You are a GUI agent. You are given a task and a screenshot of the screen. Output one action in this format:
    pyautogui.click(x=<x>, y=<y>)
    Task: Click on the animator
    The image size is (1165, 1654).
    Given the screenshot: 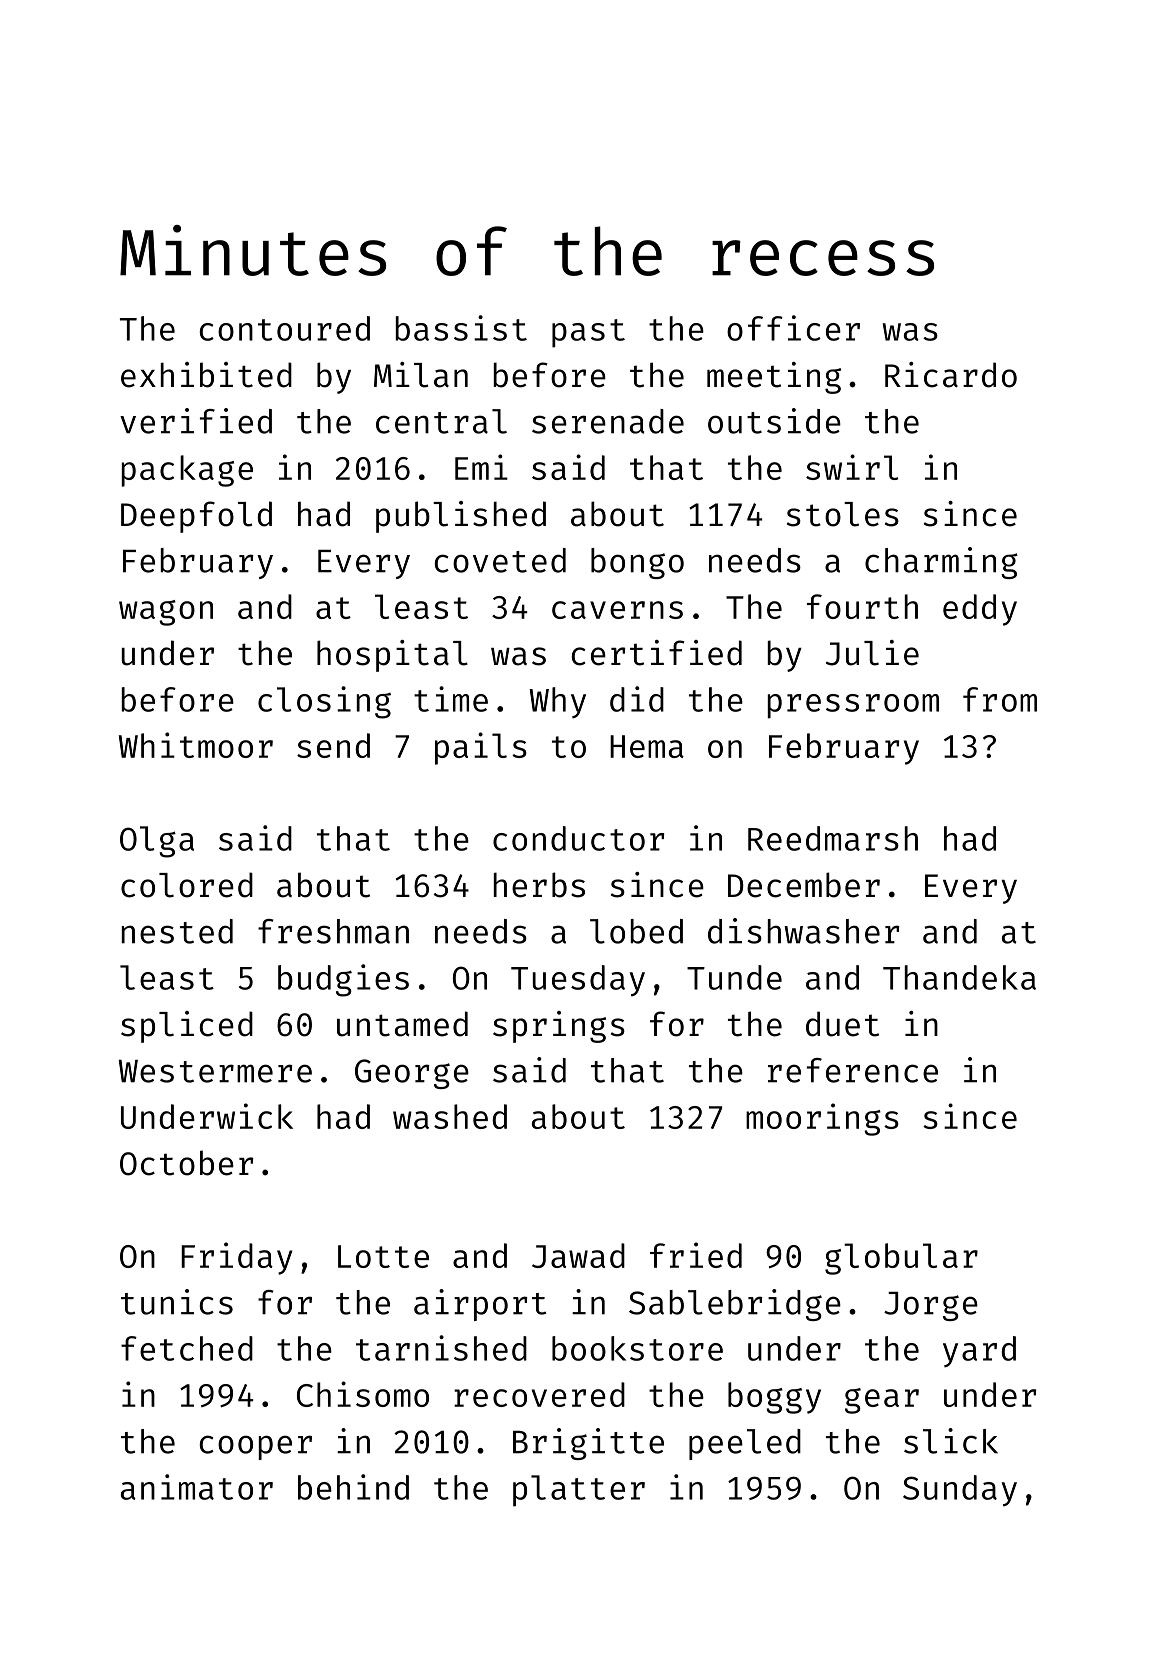 What is the action you would take?
    pyautogui.click(x=197, y=1487)
